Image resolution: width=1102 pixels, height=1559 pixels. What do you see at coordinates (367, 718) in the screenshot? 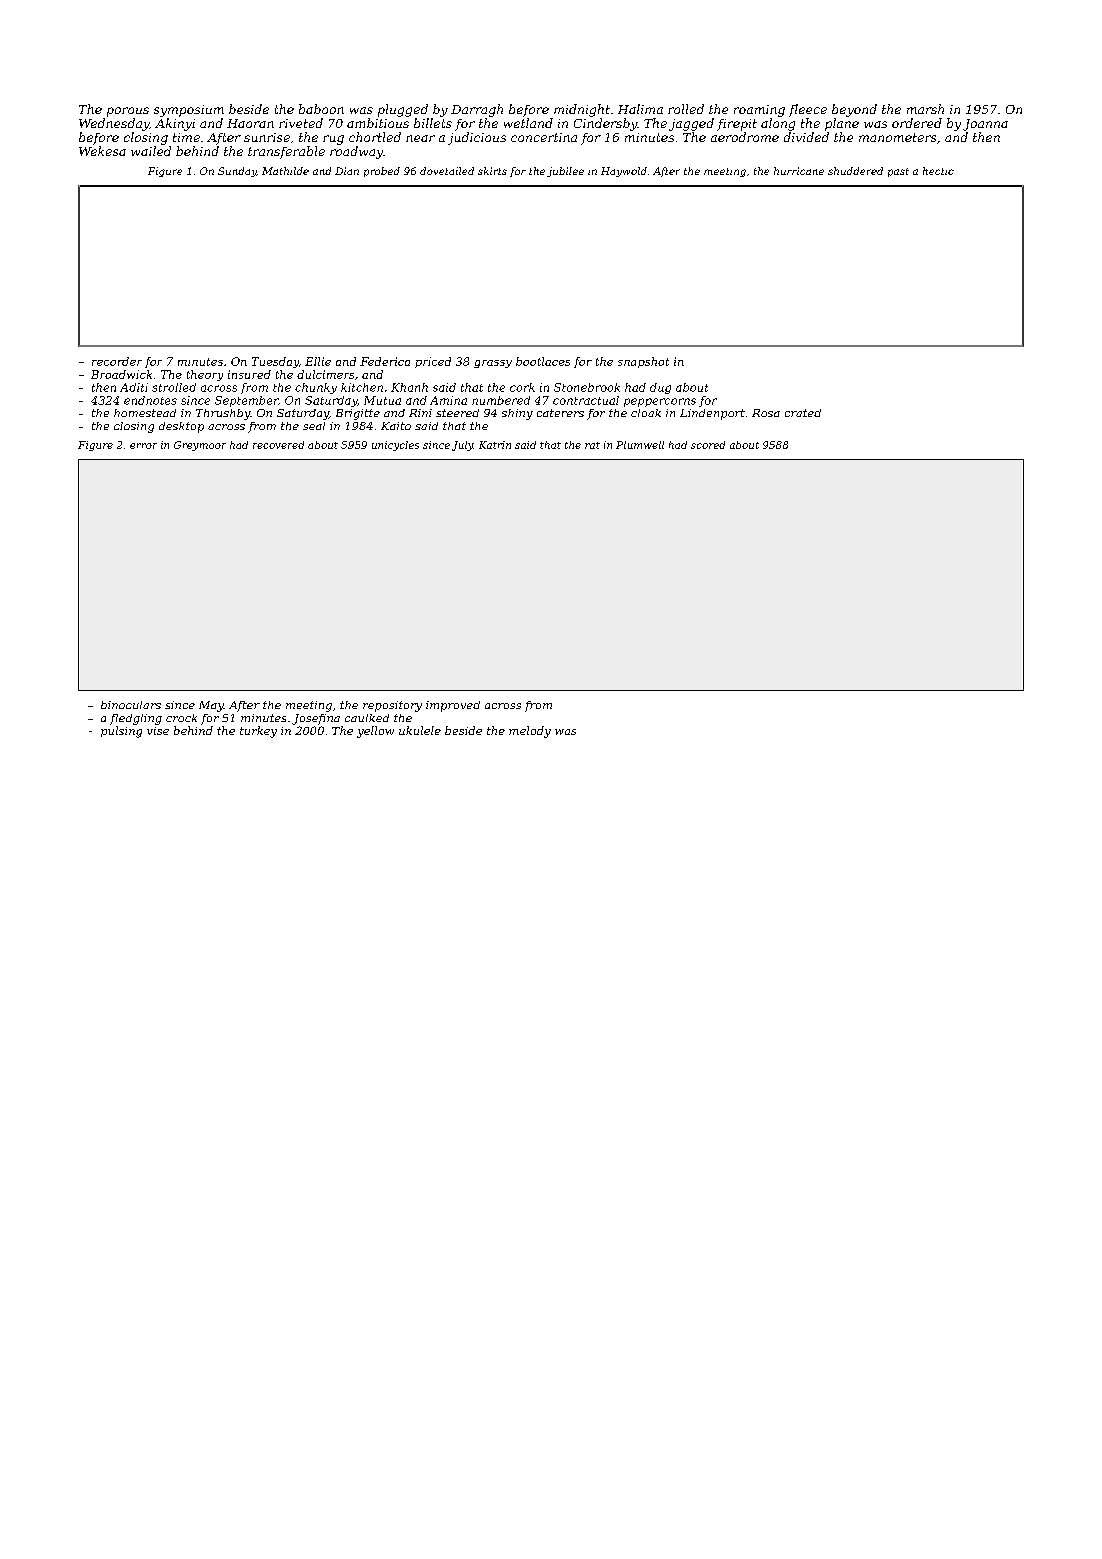
I see `caulked` at bounding box center [367, 718].
